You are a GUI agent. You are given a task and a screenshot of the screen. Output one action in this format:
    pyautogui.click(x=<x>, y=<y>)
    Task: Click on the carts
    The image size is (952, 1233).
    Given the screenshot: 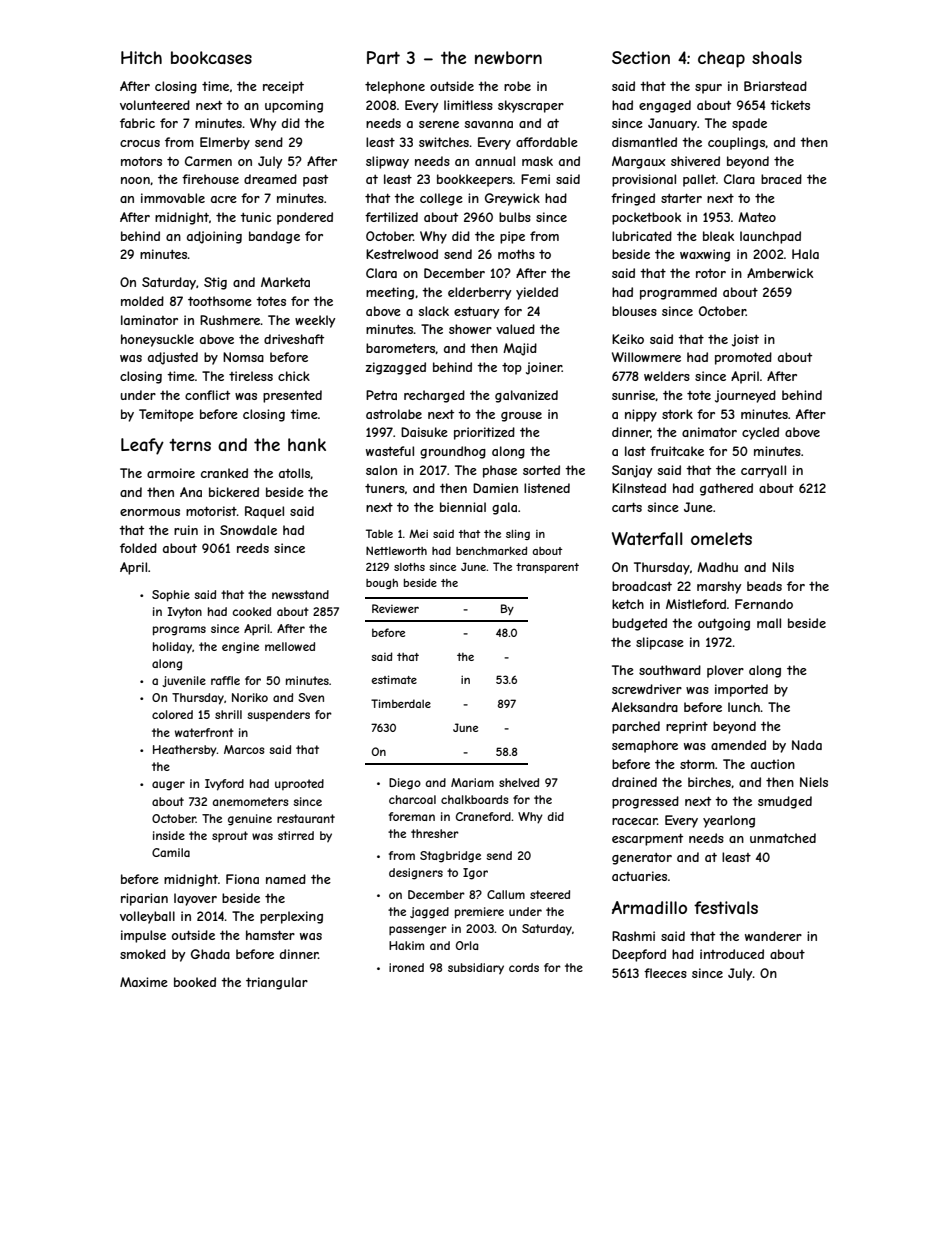 What is the action you would take?
    pyautogui.click(x=627, y=507)
